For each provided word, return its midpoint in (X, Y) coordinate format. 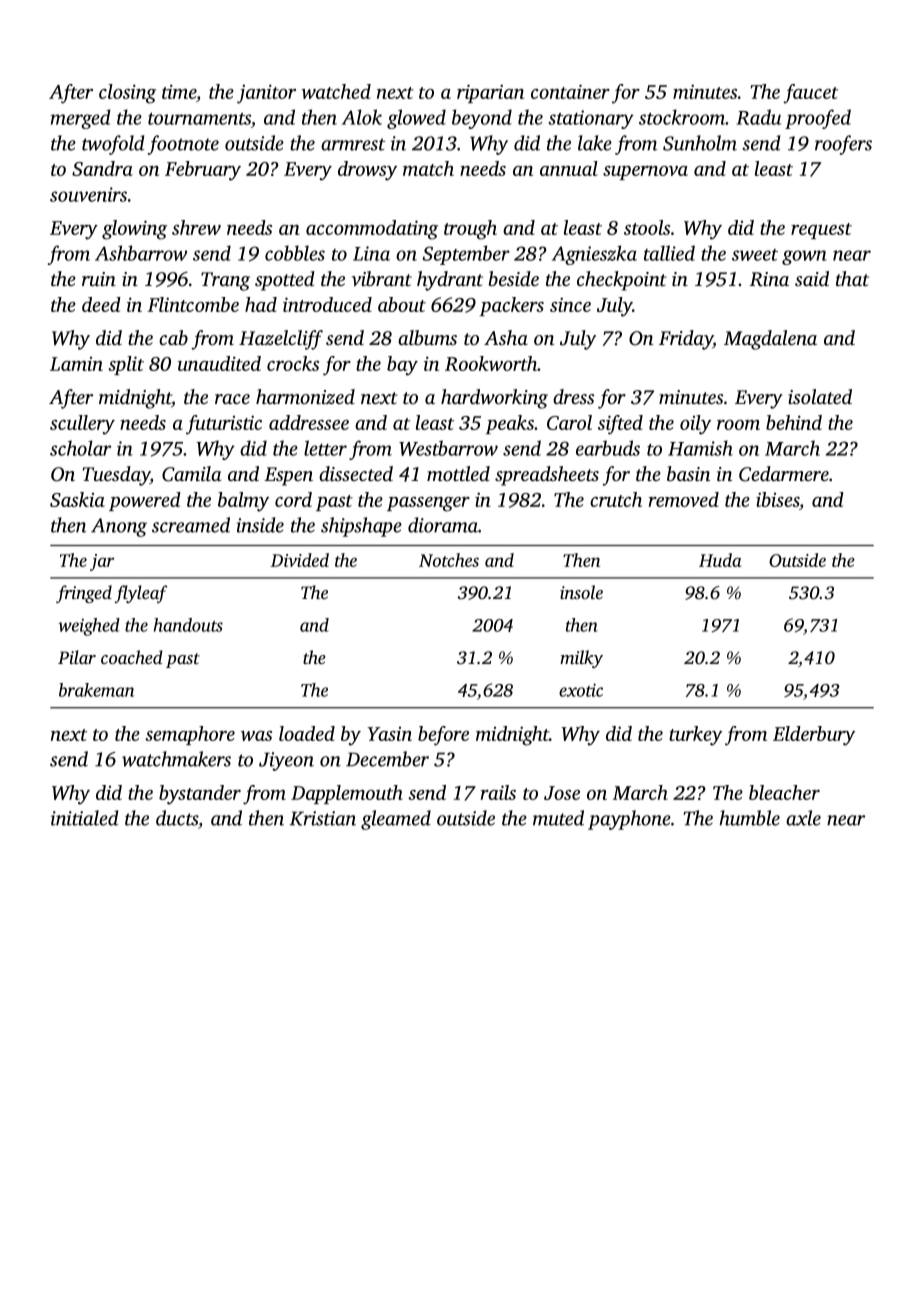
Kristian (323, 818)
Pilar (77, 657)
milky (581, 659)
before (443, 736)
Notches (449, 560)
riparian (490, 93)
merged (81, 119)
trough (470, 230)
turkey (695, 736)
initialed (84, 818)
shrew (196, 227)
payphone (629, 820)
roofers (843, 145)
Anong (119, 527)
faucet (810, 94)
